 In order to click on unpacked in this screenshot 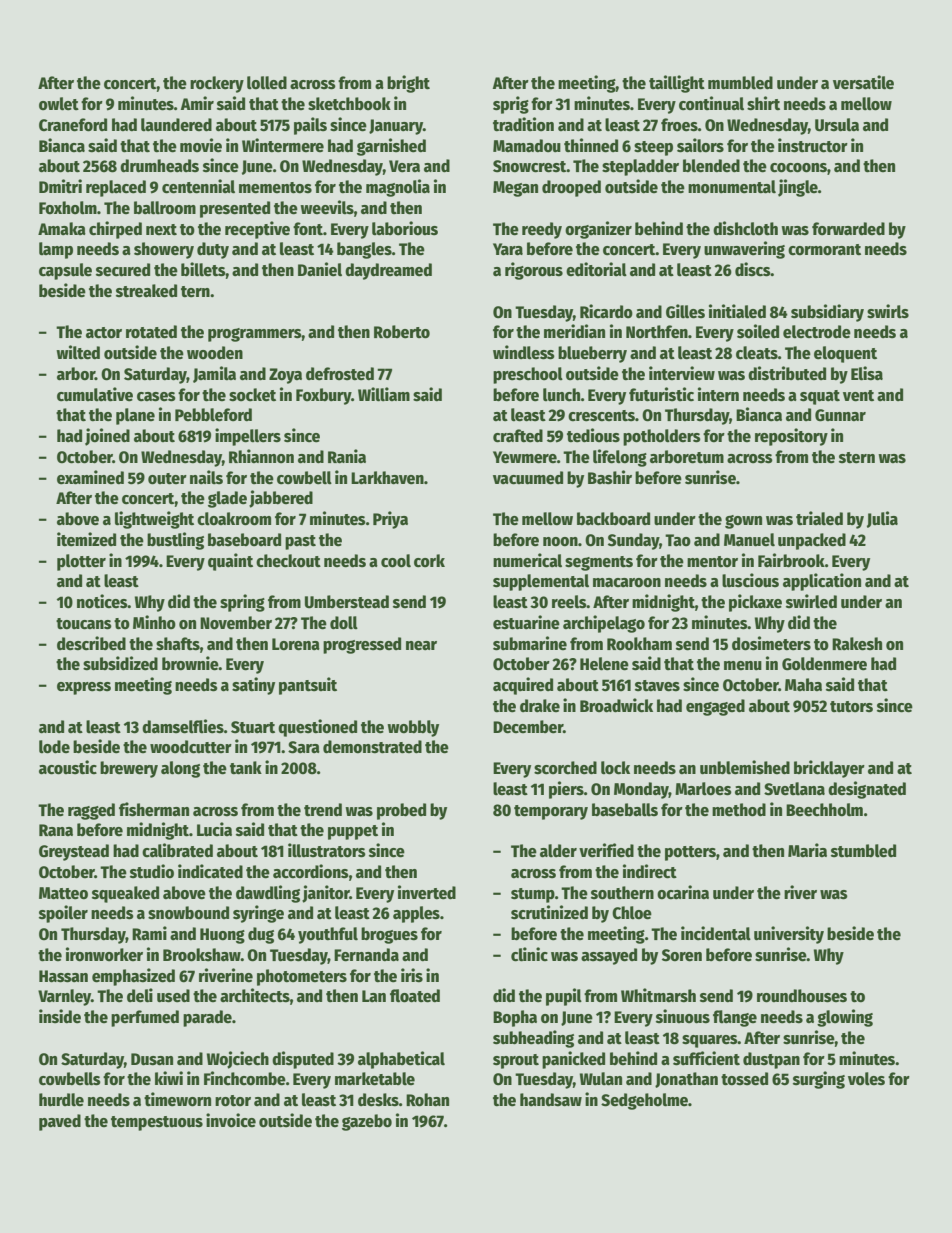, I will do `click(812, 541)`.
